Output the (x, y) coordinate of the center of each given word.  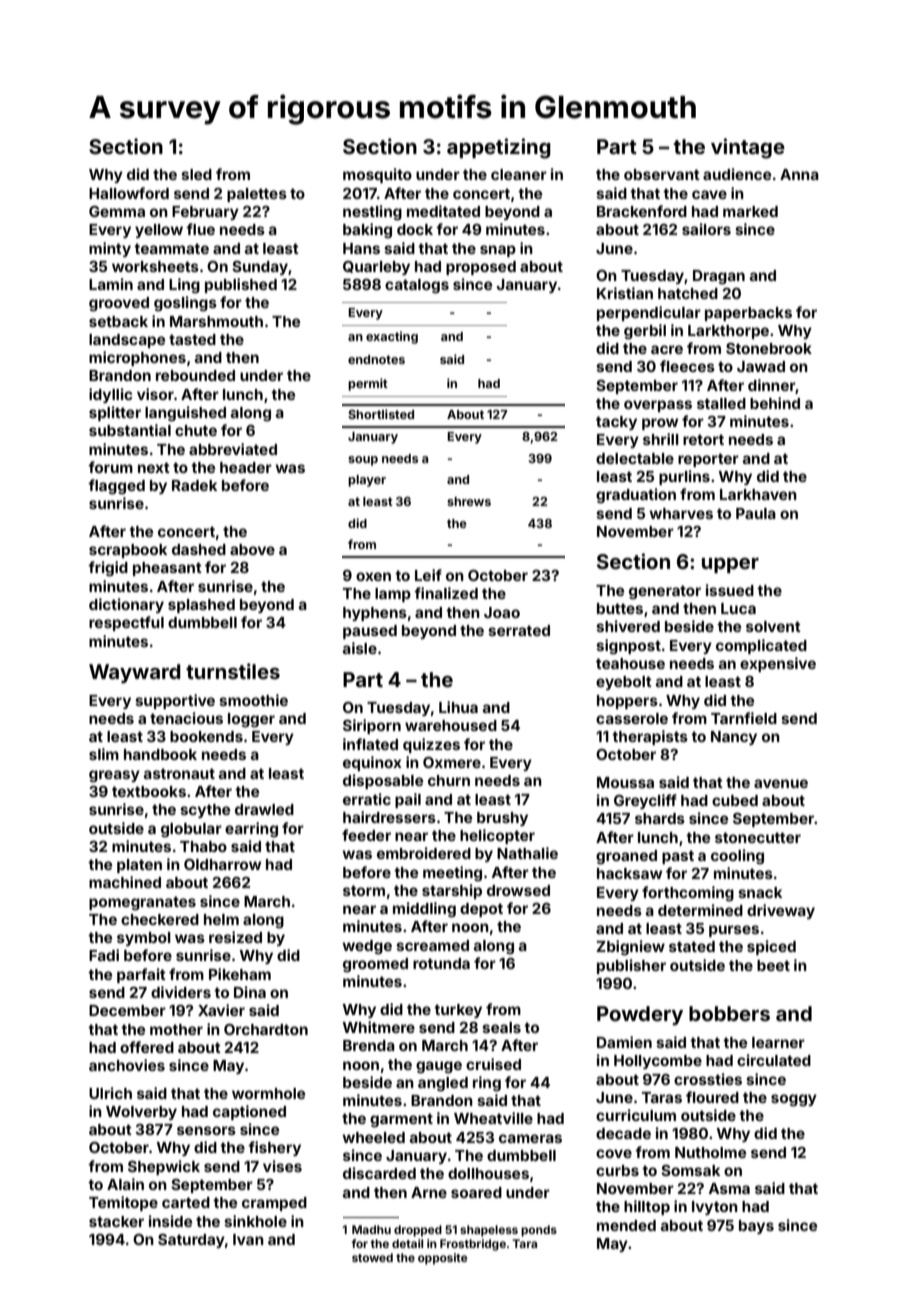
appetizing (499, 148)
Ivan (248, 1239)
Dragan (719, 277)
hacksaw (629, 873)
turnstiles (233, 671)
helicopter (497, 836)
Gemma (117, 211)
